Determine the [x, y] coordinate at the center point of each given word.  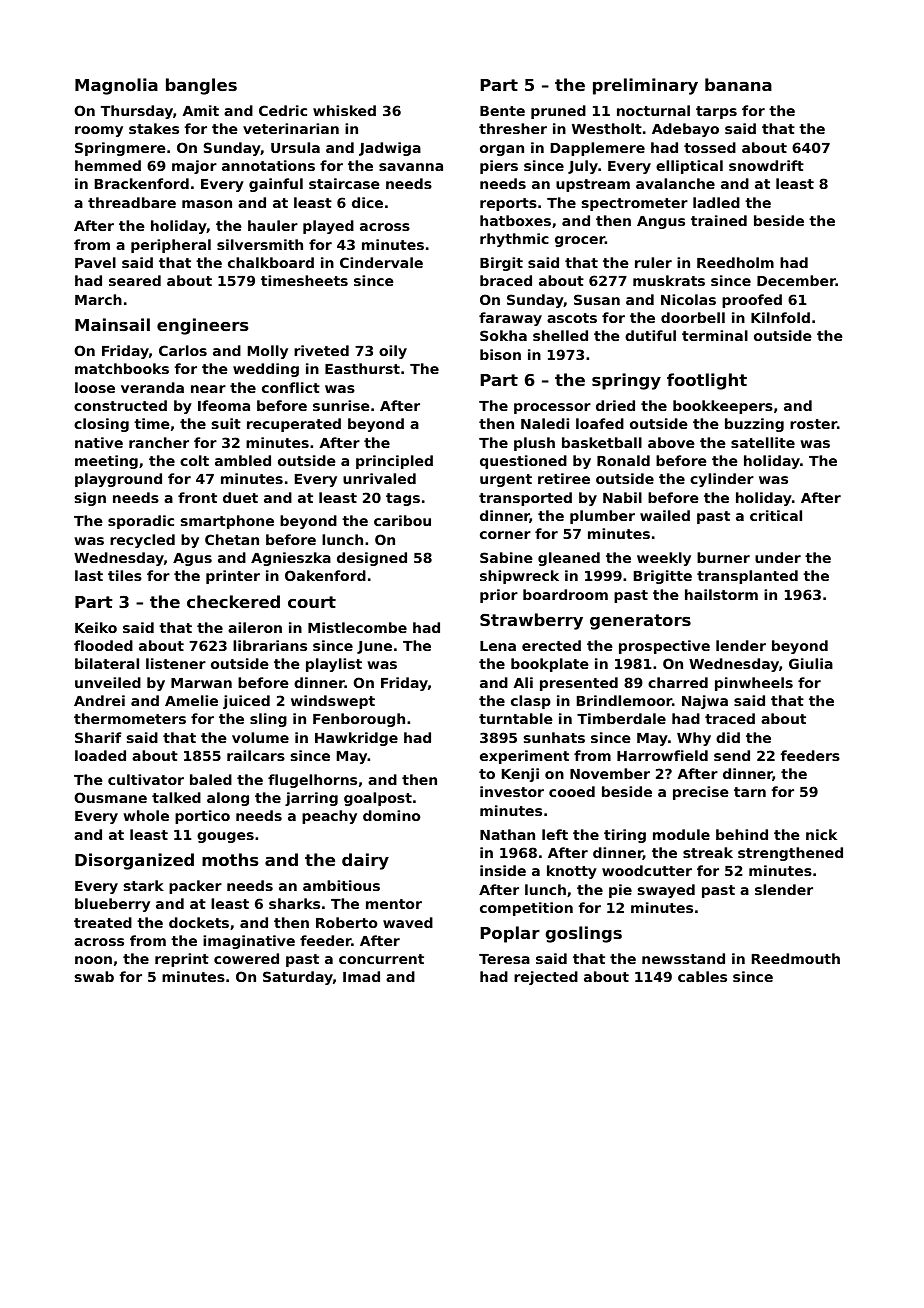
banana [738, 84]
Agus [192, 559]
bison [500, 354]
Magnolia [116, 86]
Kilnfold [780, 317]
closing [101, 425]
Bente [502, 111]
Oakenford [325, 575]
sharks [294, 903]
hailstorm [721, 594]
